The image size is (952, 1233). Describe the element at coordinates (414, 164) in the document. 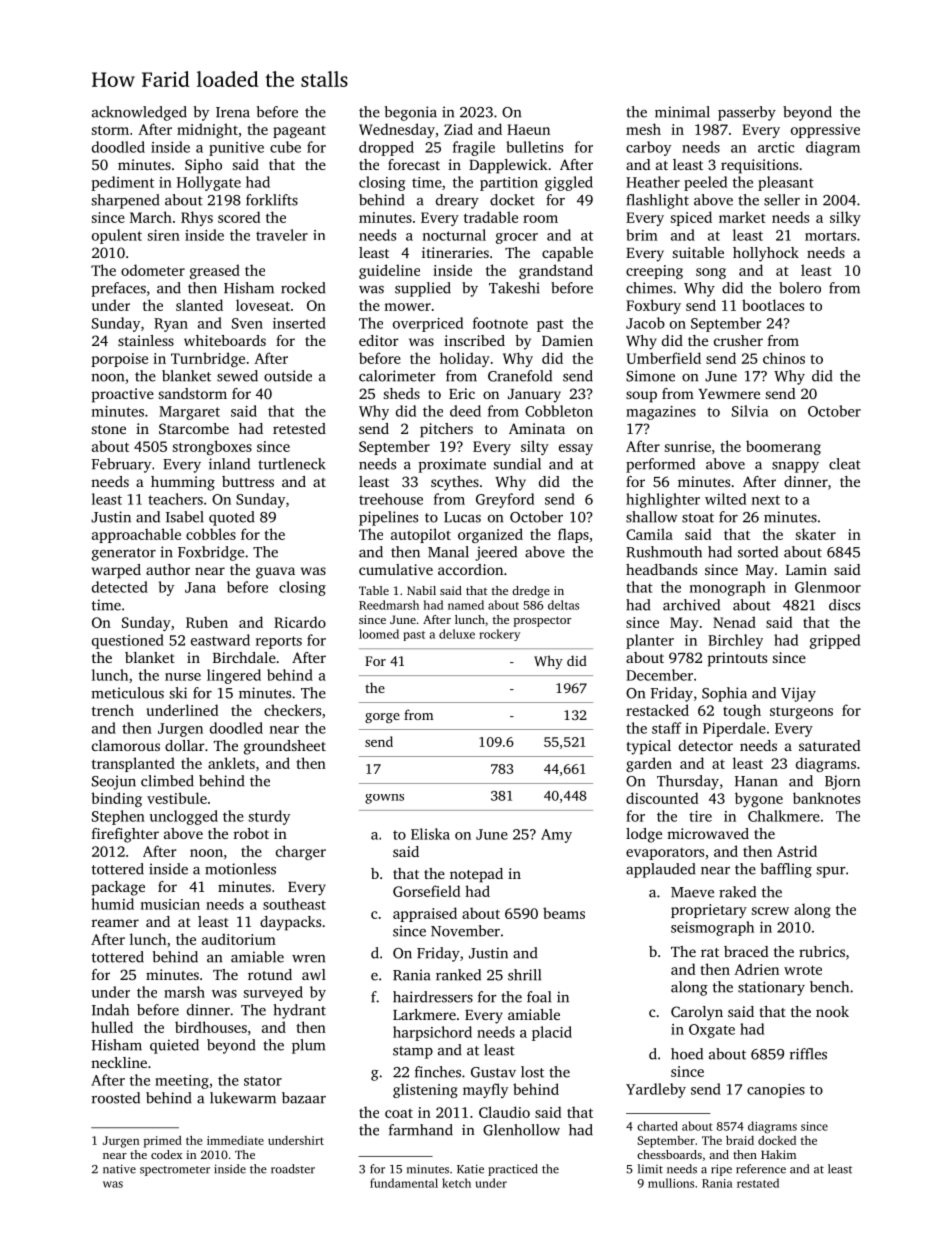

I see `forecast` at that location.
